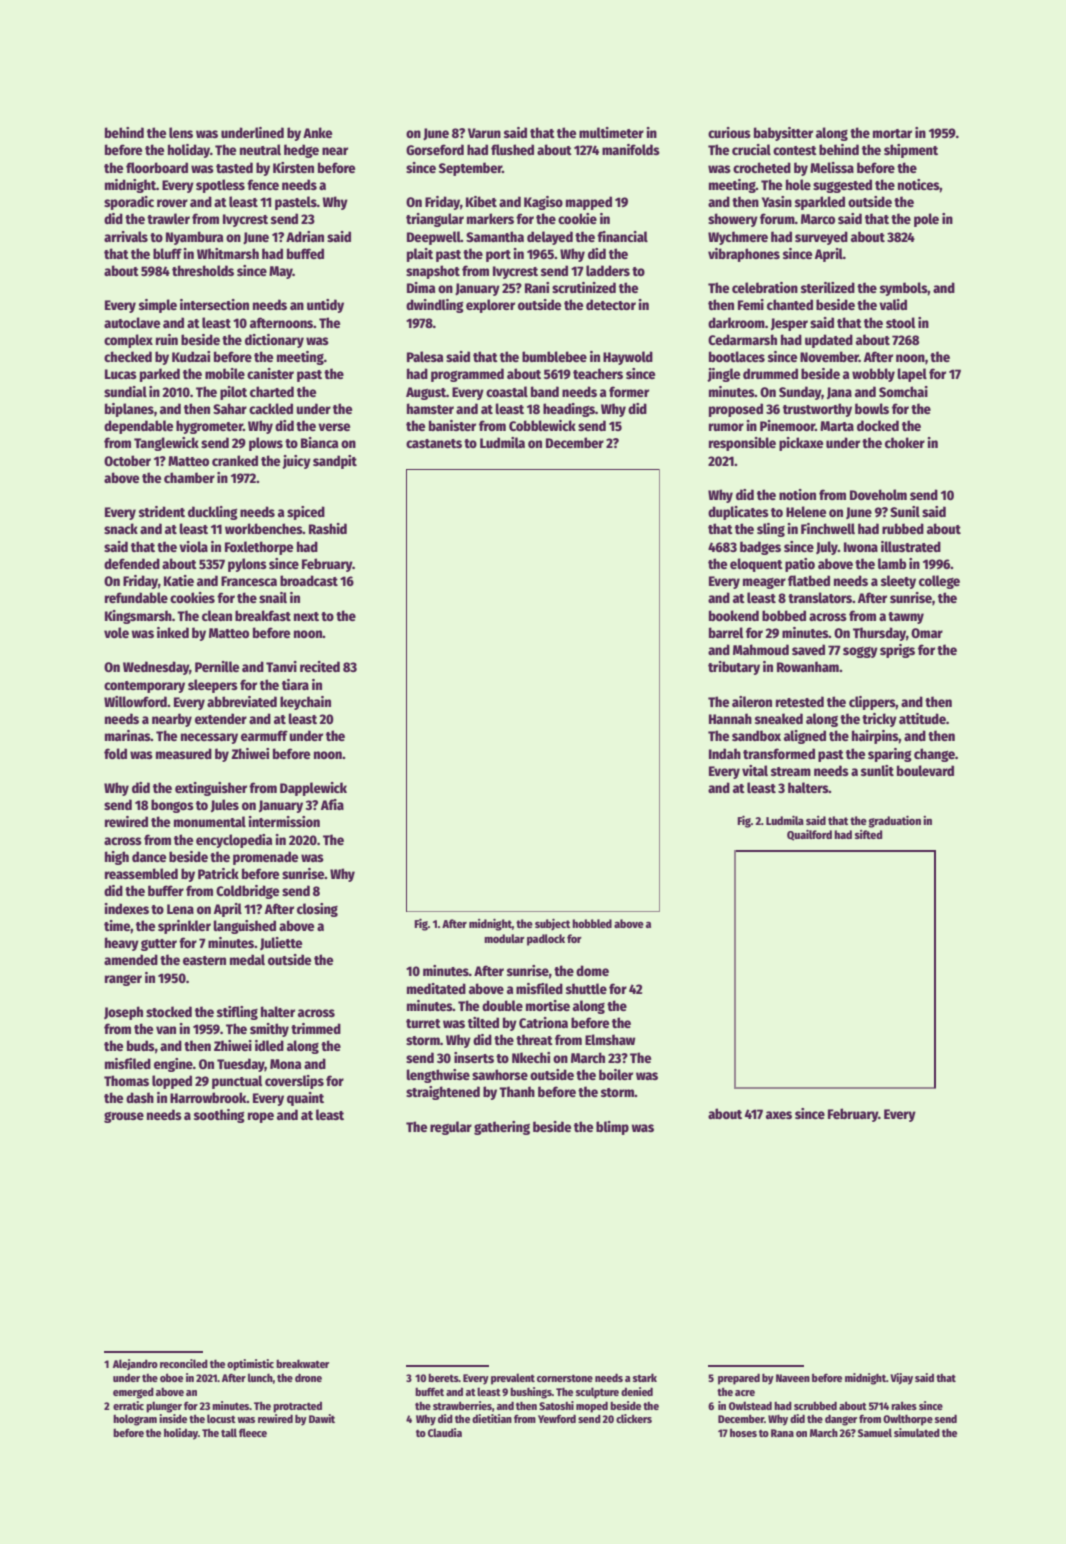  What do you see at coordinates (181, 132) in the document?
I see `lens` at bounding box center [181, 132].
